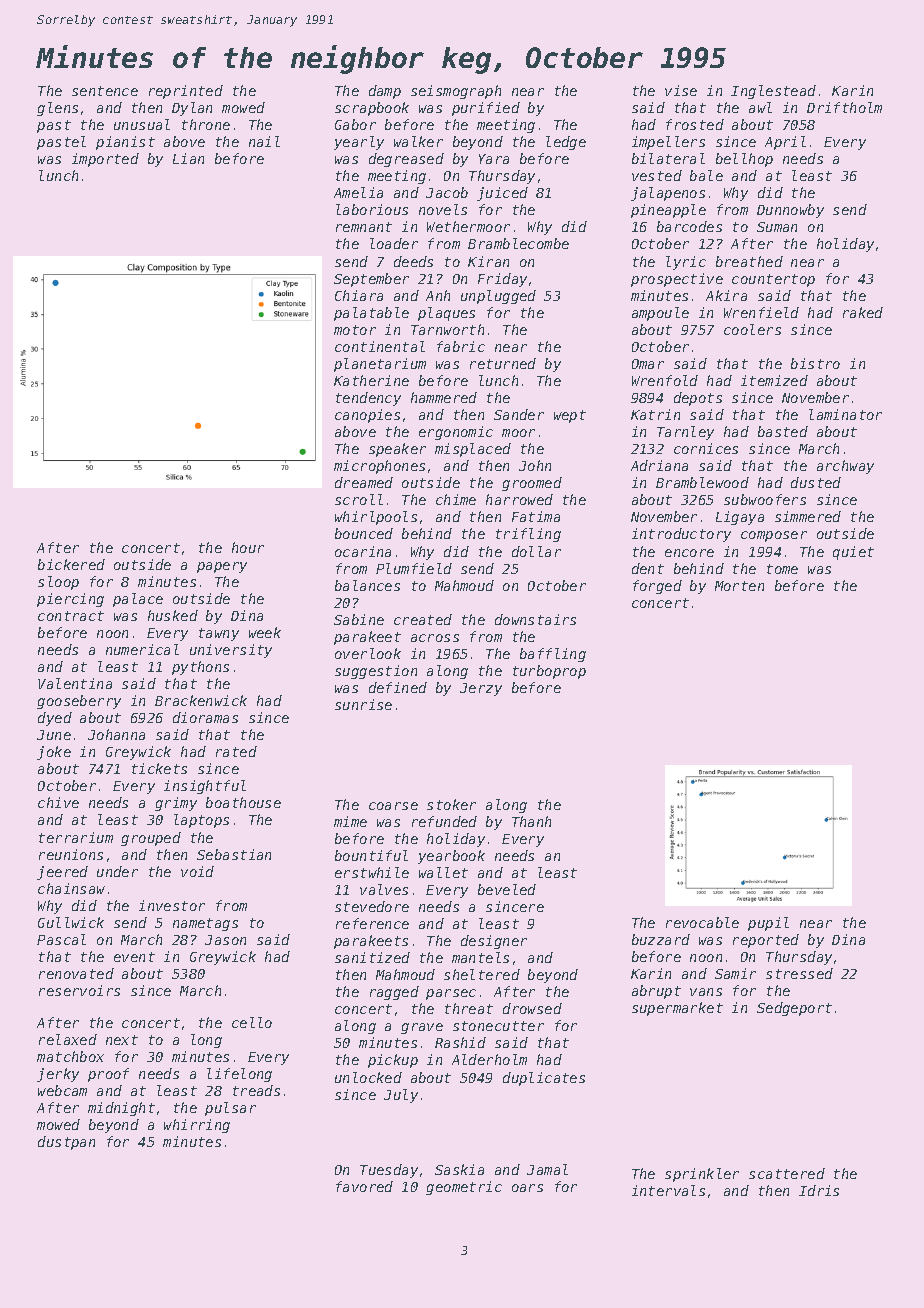  Describe the element at coordinates (355, 330) in the screenshot. I see `motor` at that location.
